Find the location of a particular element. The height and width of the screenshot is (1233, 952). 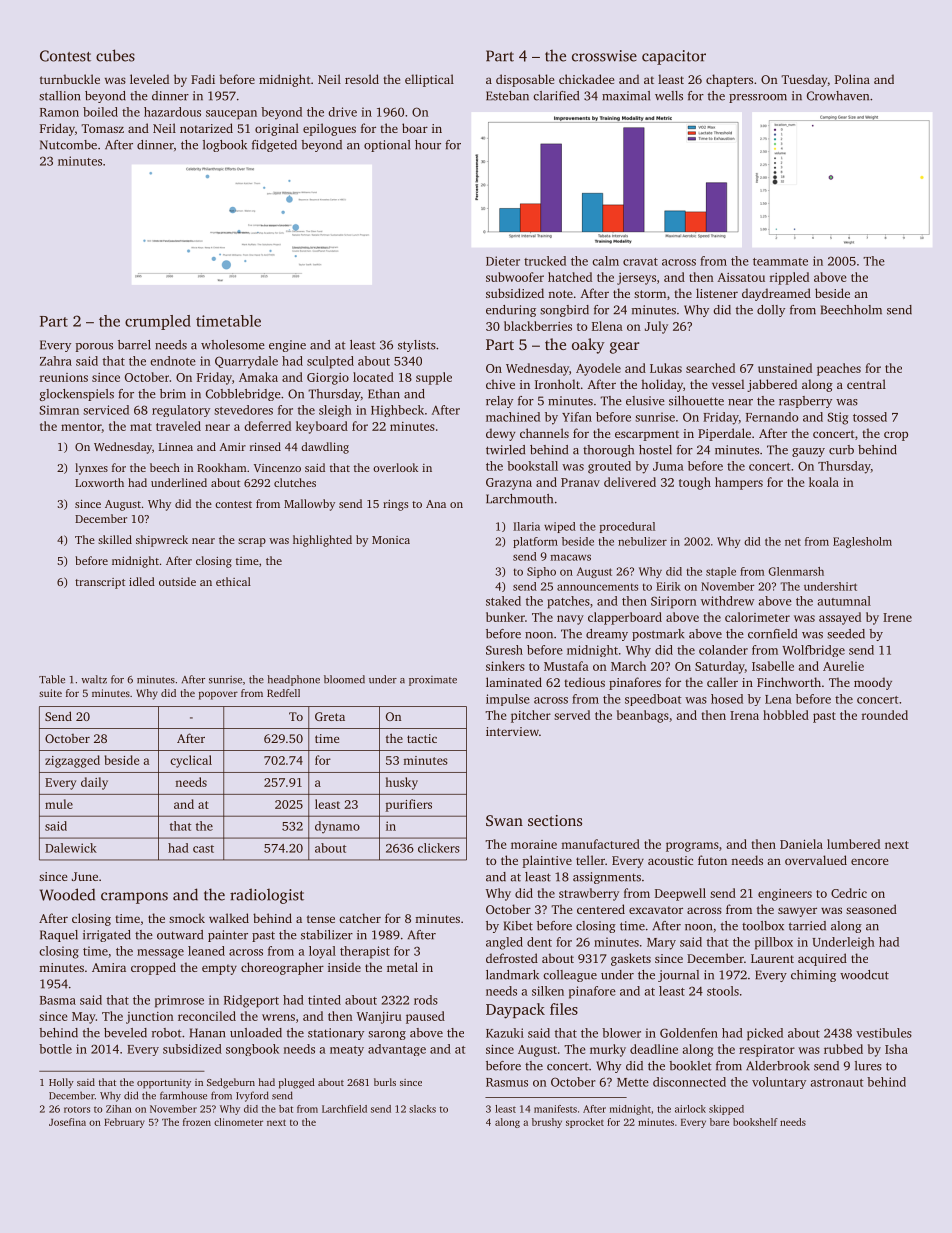

Swan is located at coordinates (504, 820).
